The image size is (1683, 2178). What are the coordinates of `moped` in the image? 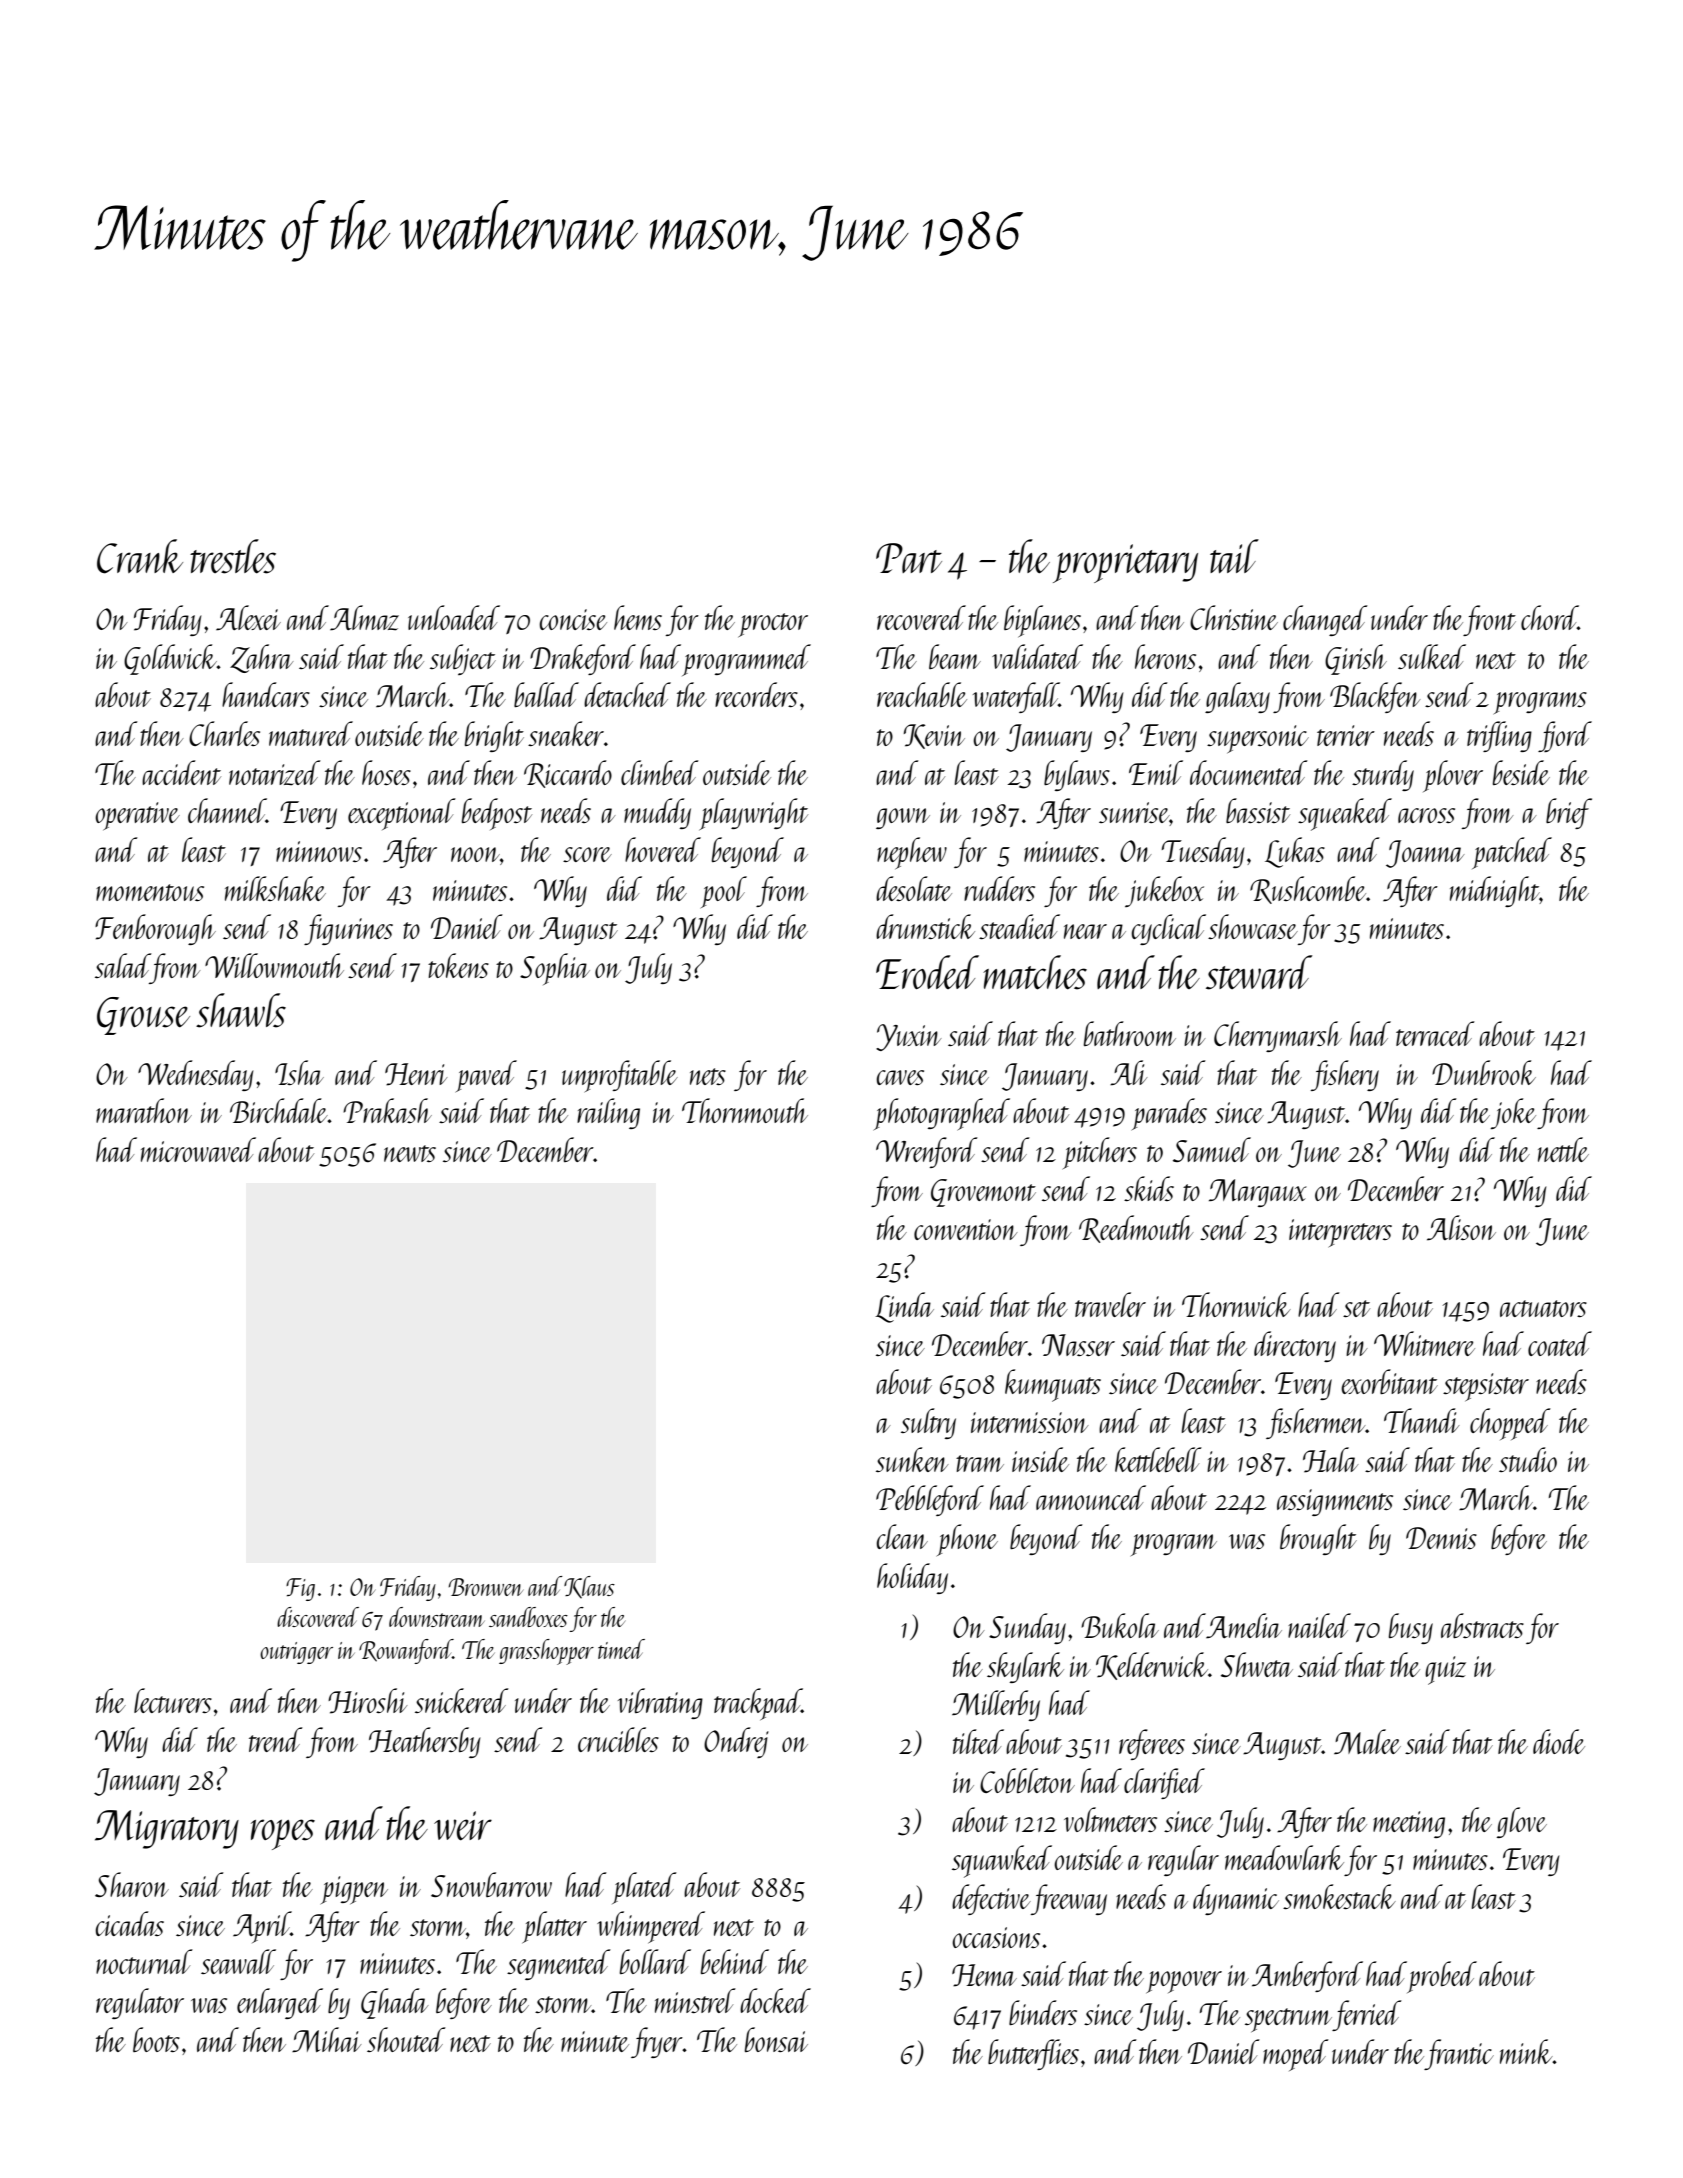 It's located at (1296, 2055).
